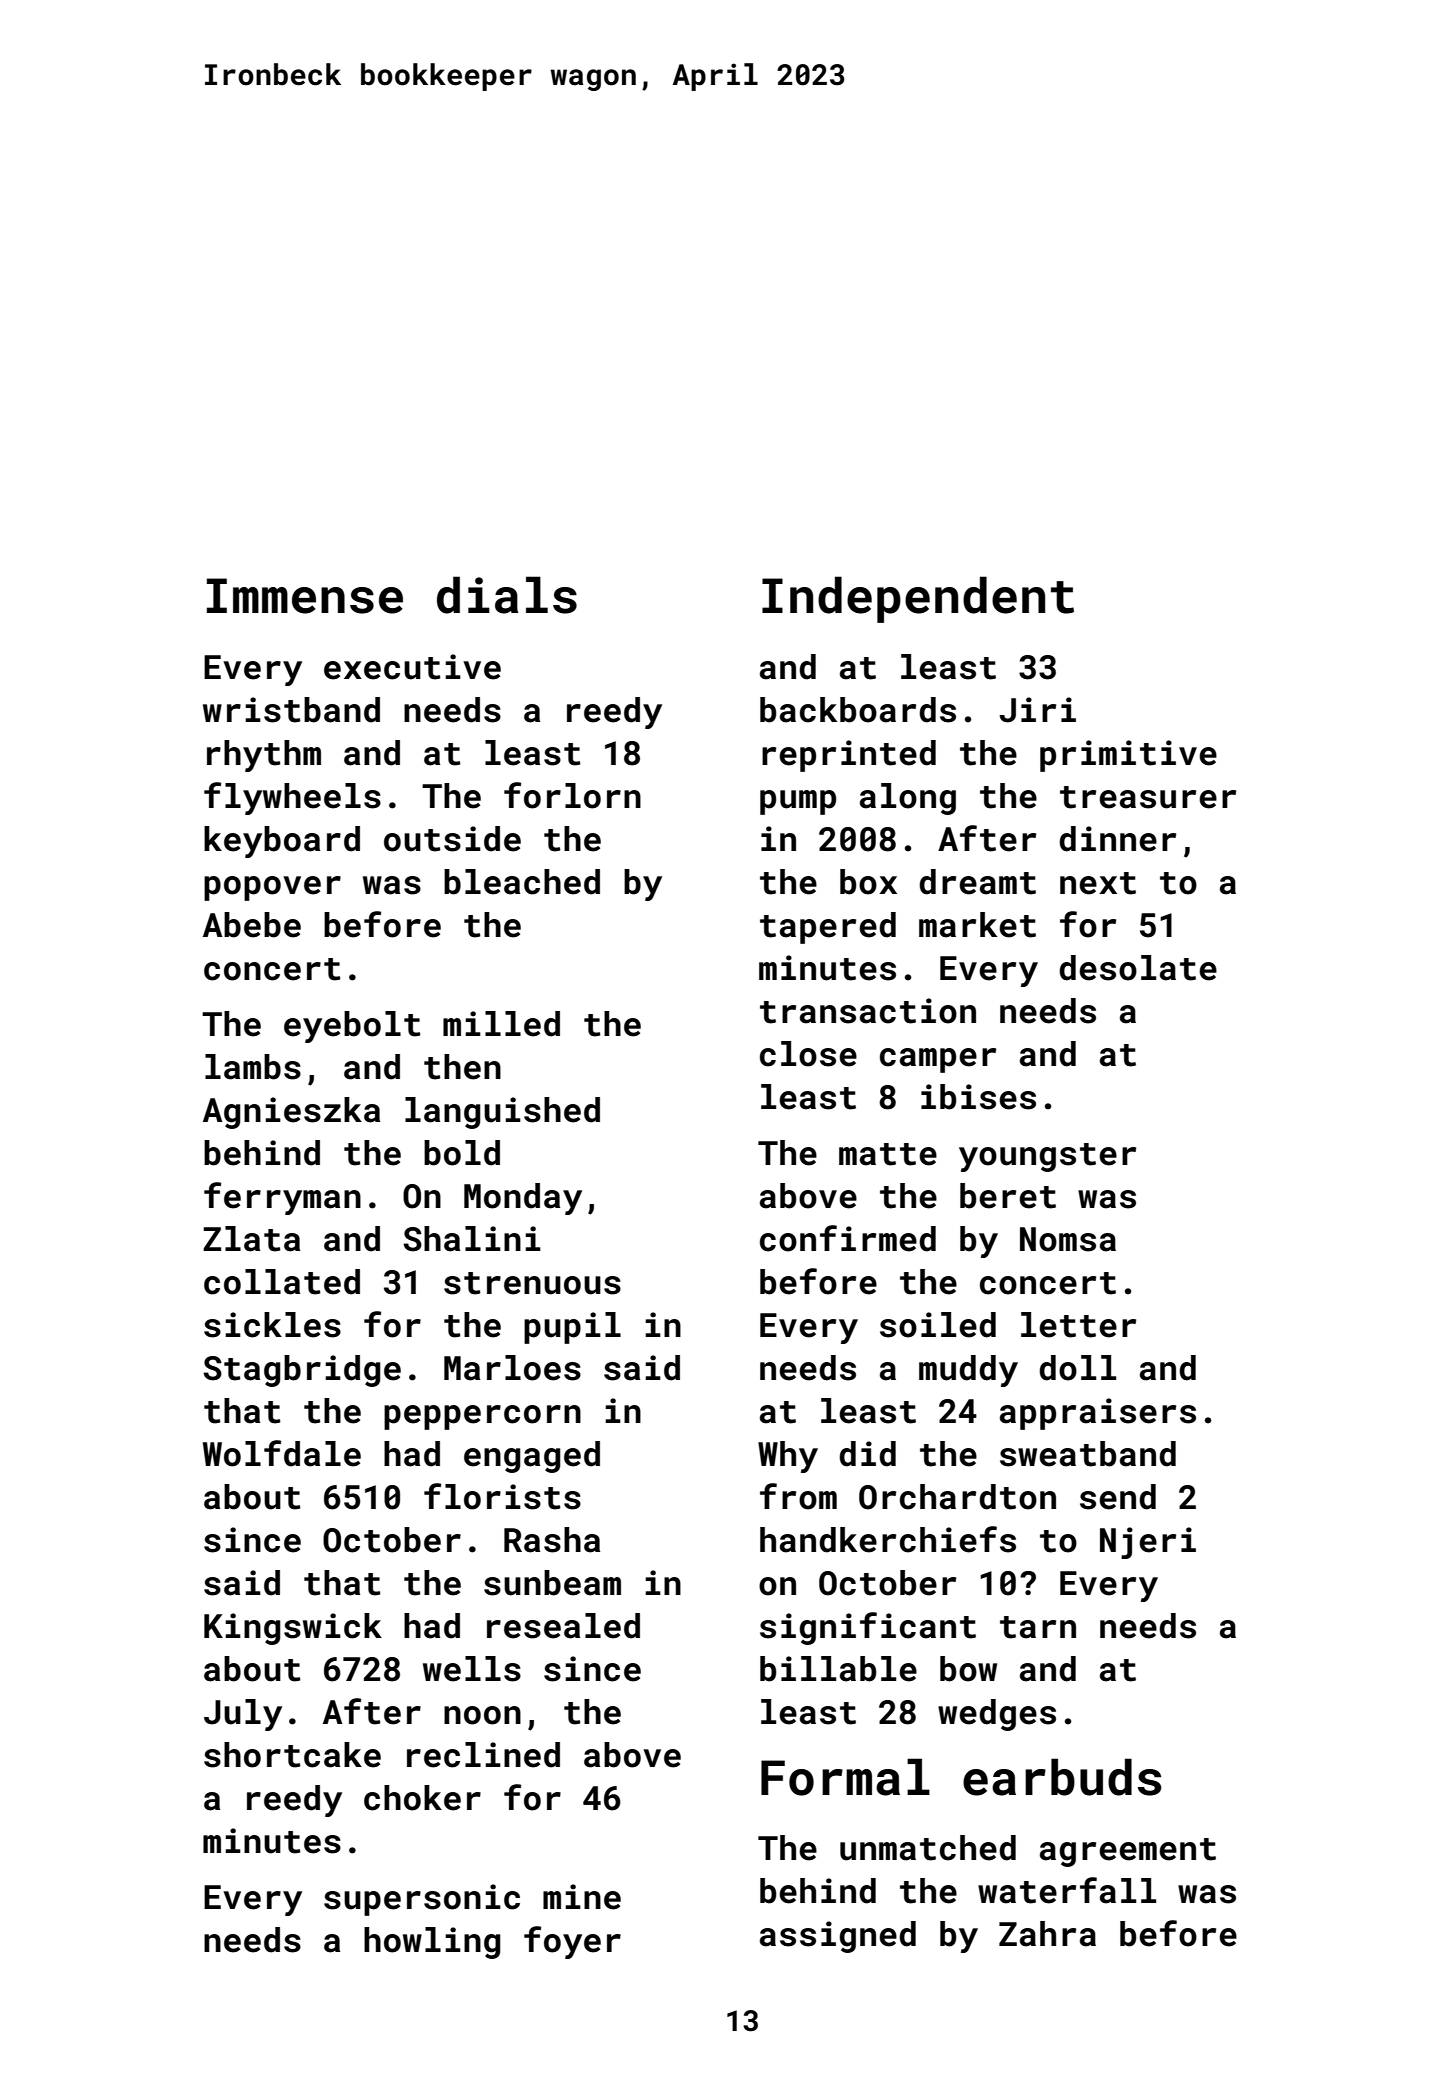 This document has height=2100, width=1450. Describe the element at coordinates (1037, 710) in the document. I see `Jiri` at that location.
